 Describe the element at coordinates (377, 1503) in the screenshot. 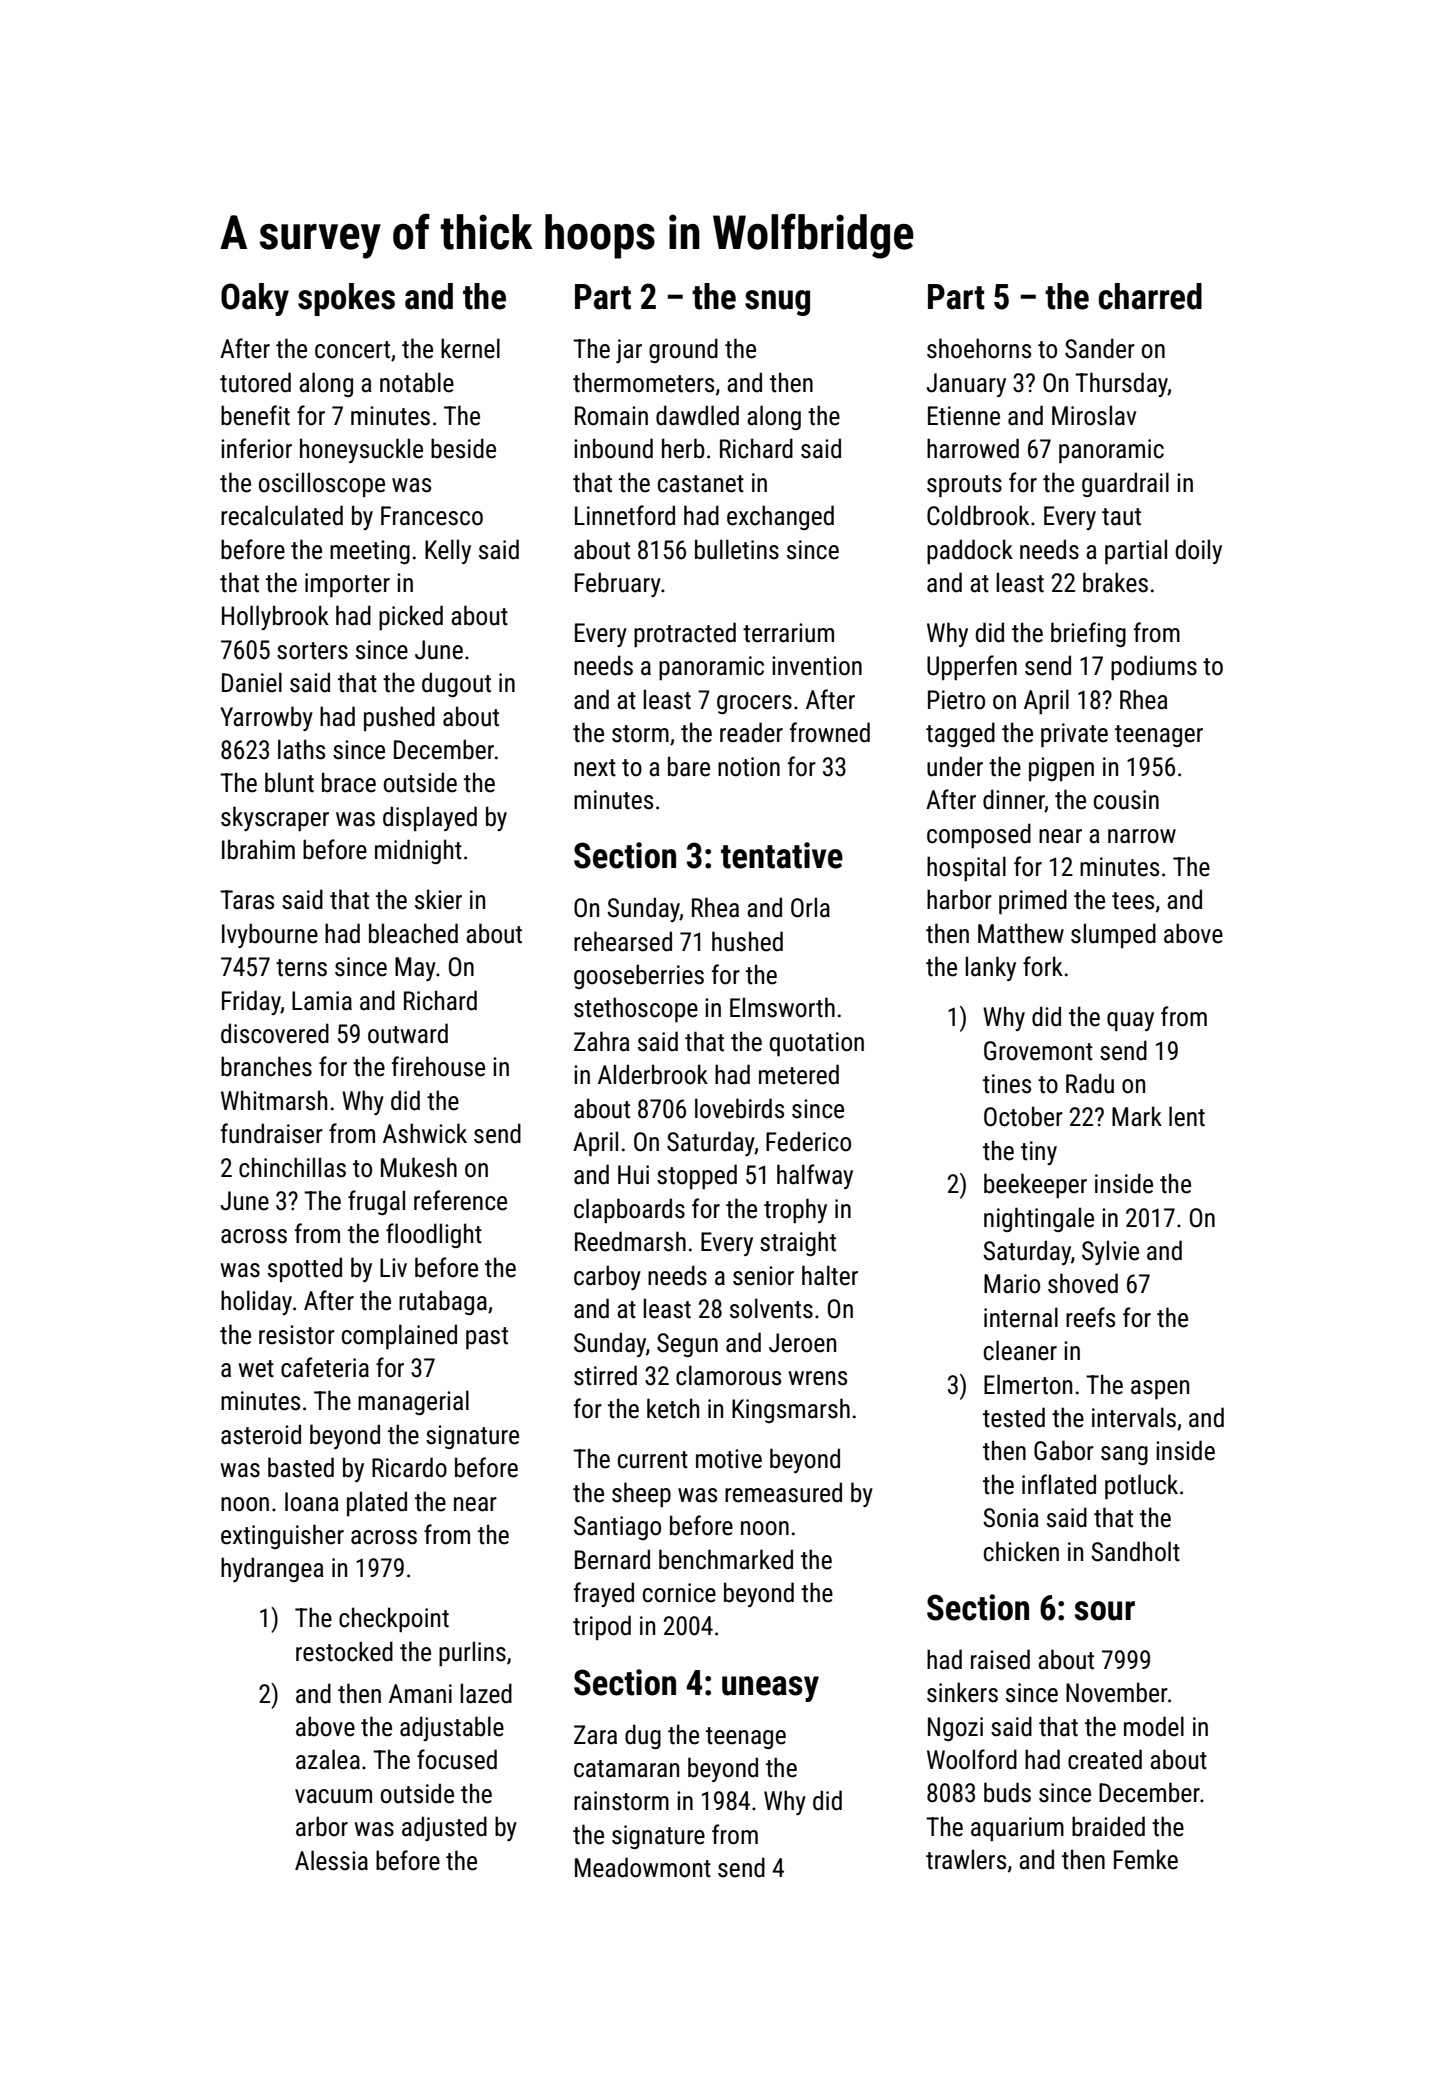

I see `plated` at that location.
